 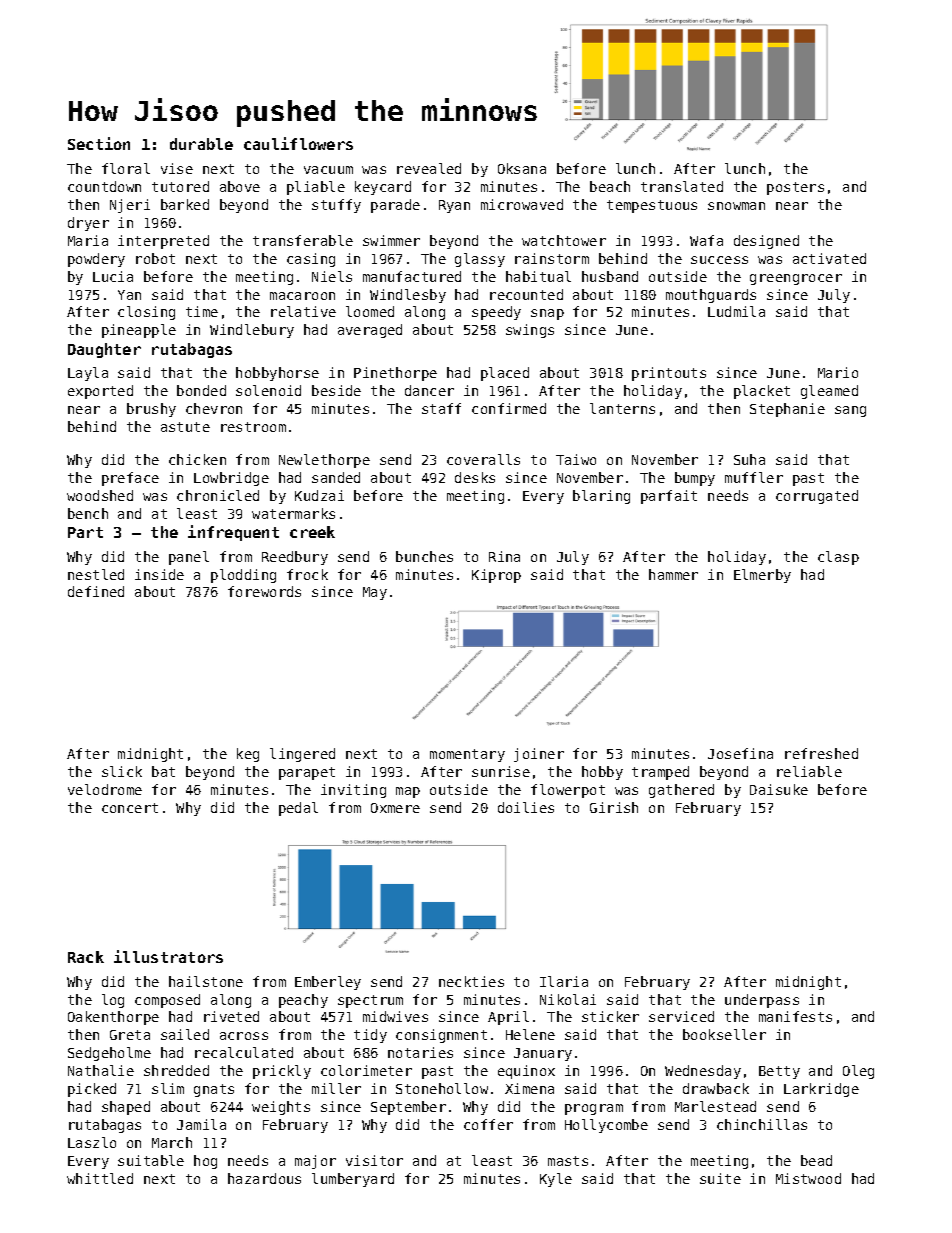 I want to click on dryer, so click(x=88, y=224).
